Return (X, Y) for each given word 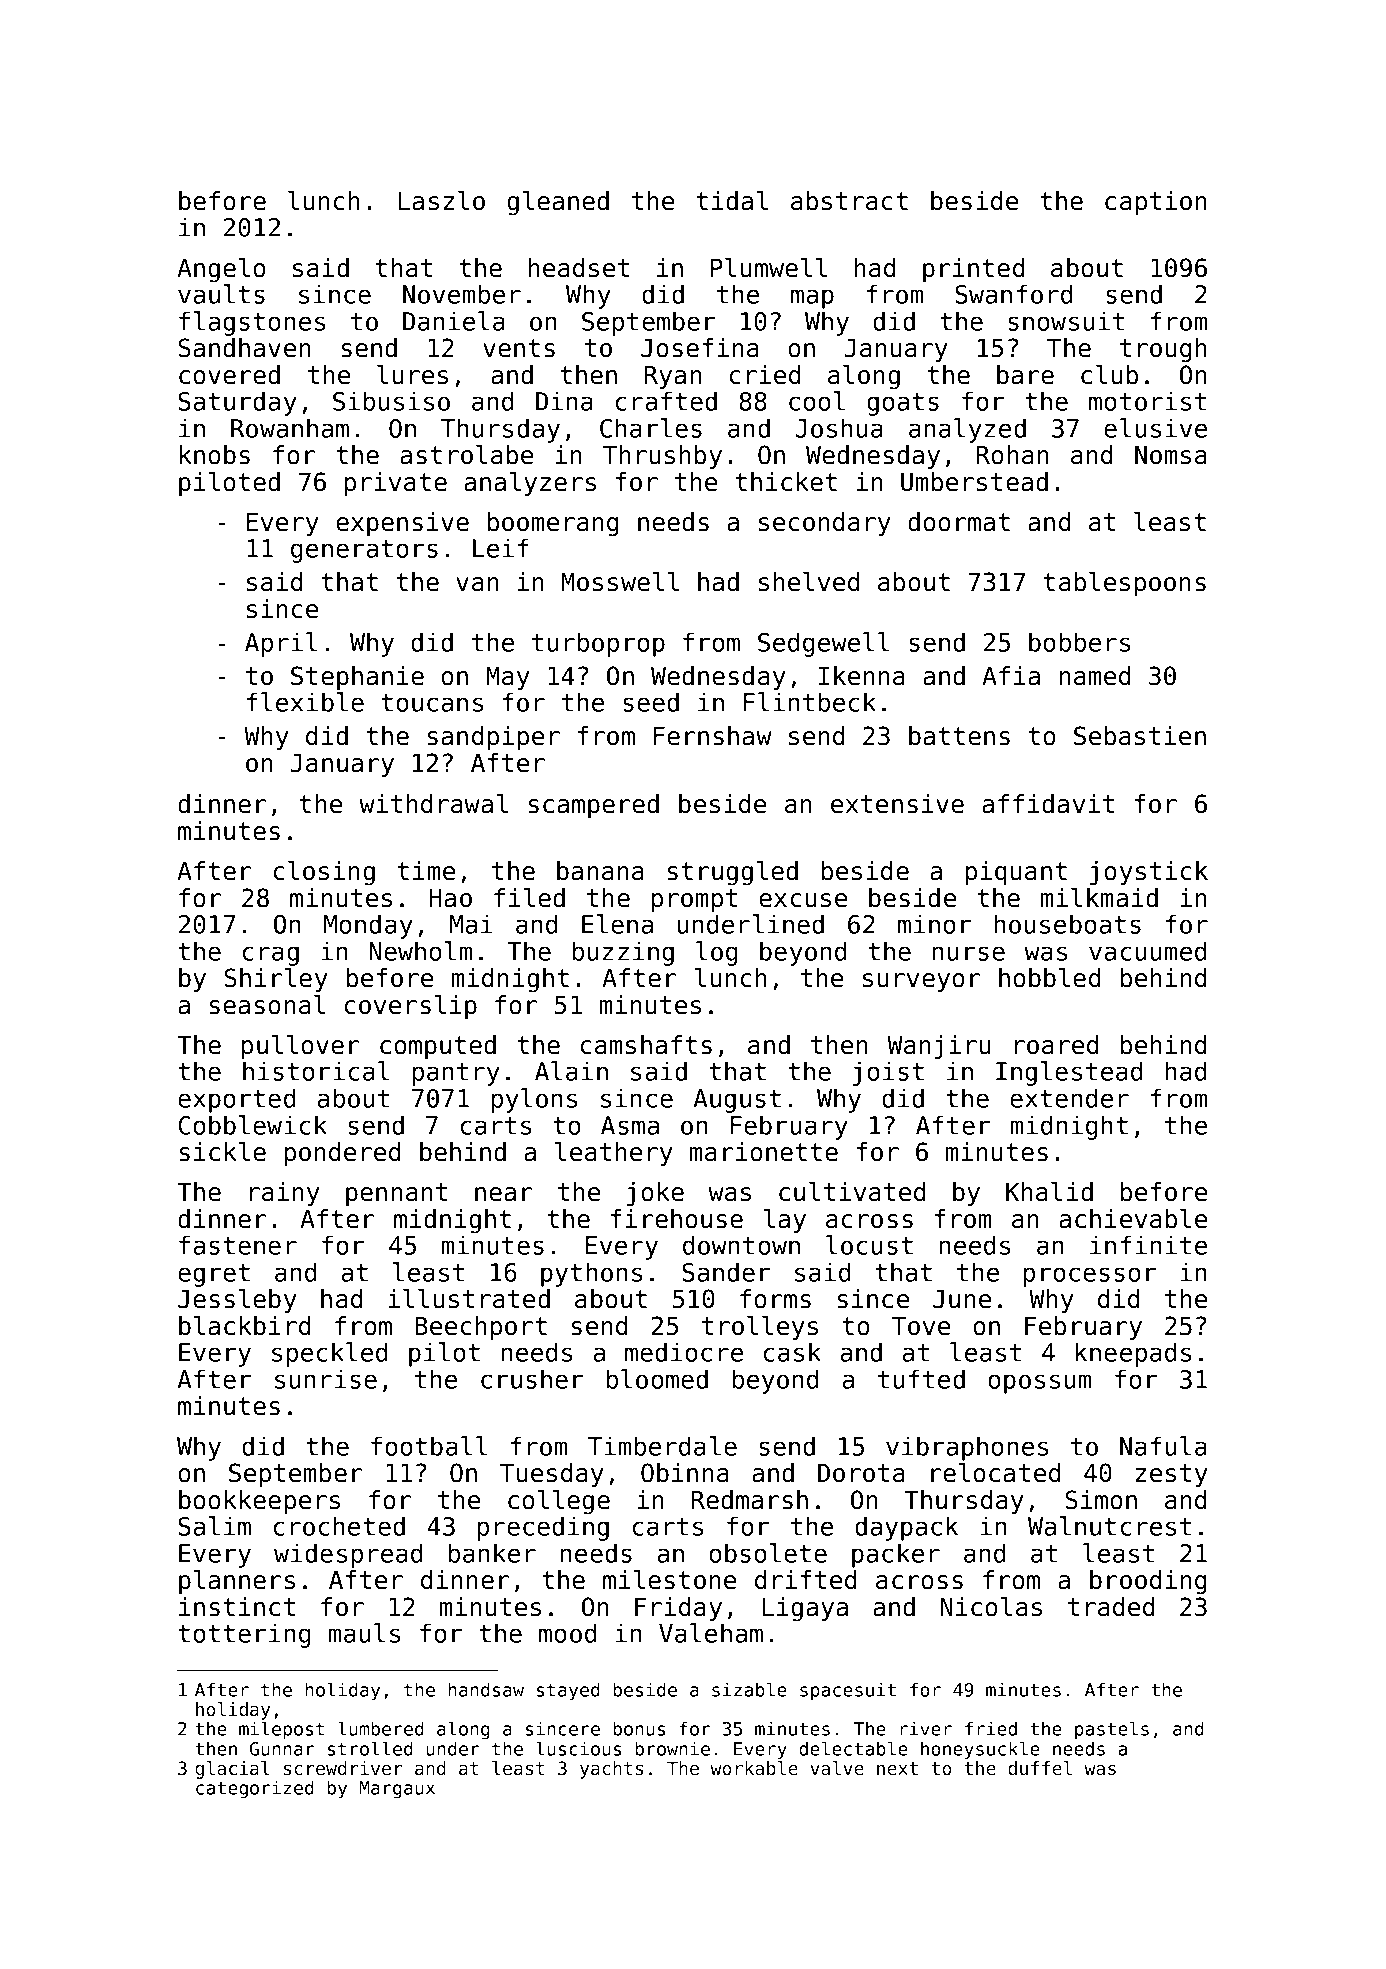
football (429, 1446)
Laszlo (441, 201)
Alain (571, 1071)
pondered (342, 1154)
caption (1156, 203)
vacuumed (1147, 951)
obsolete (768, 1553)
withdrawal (433, 804)
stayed (568, 1691)
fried (991, 1728)
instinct (237, 1607)
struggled (732, 873)
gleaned (558, 203)
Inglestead (1069, 1073)
